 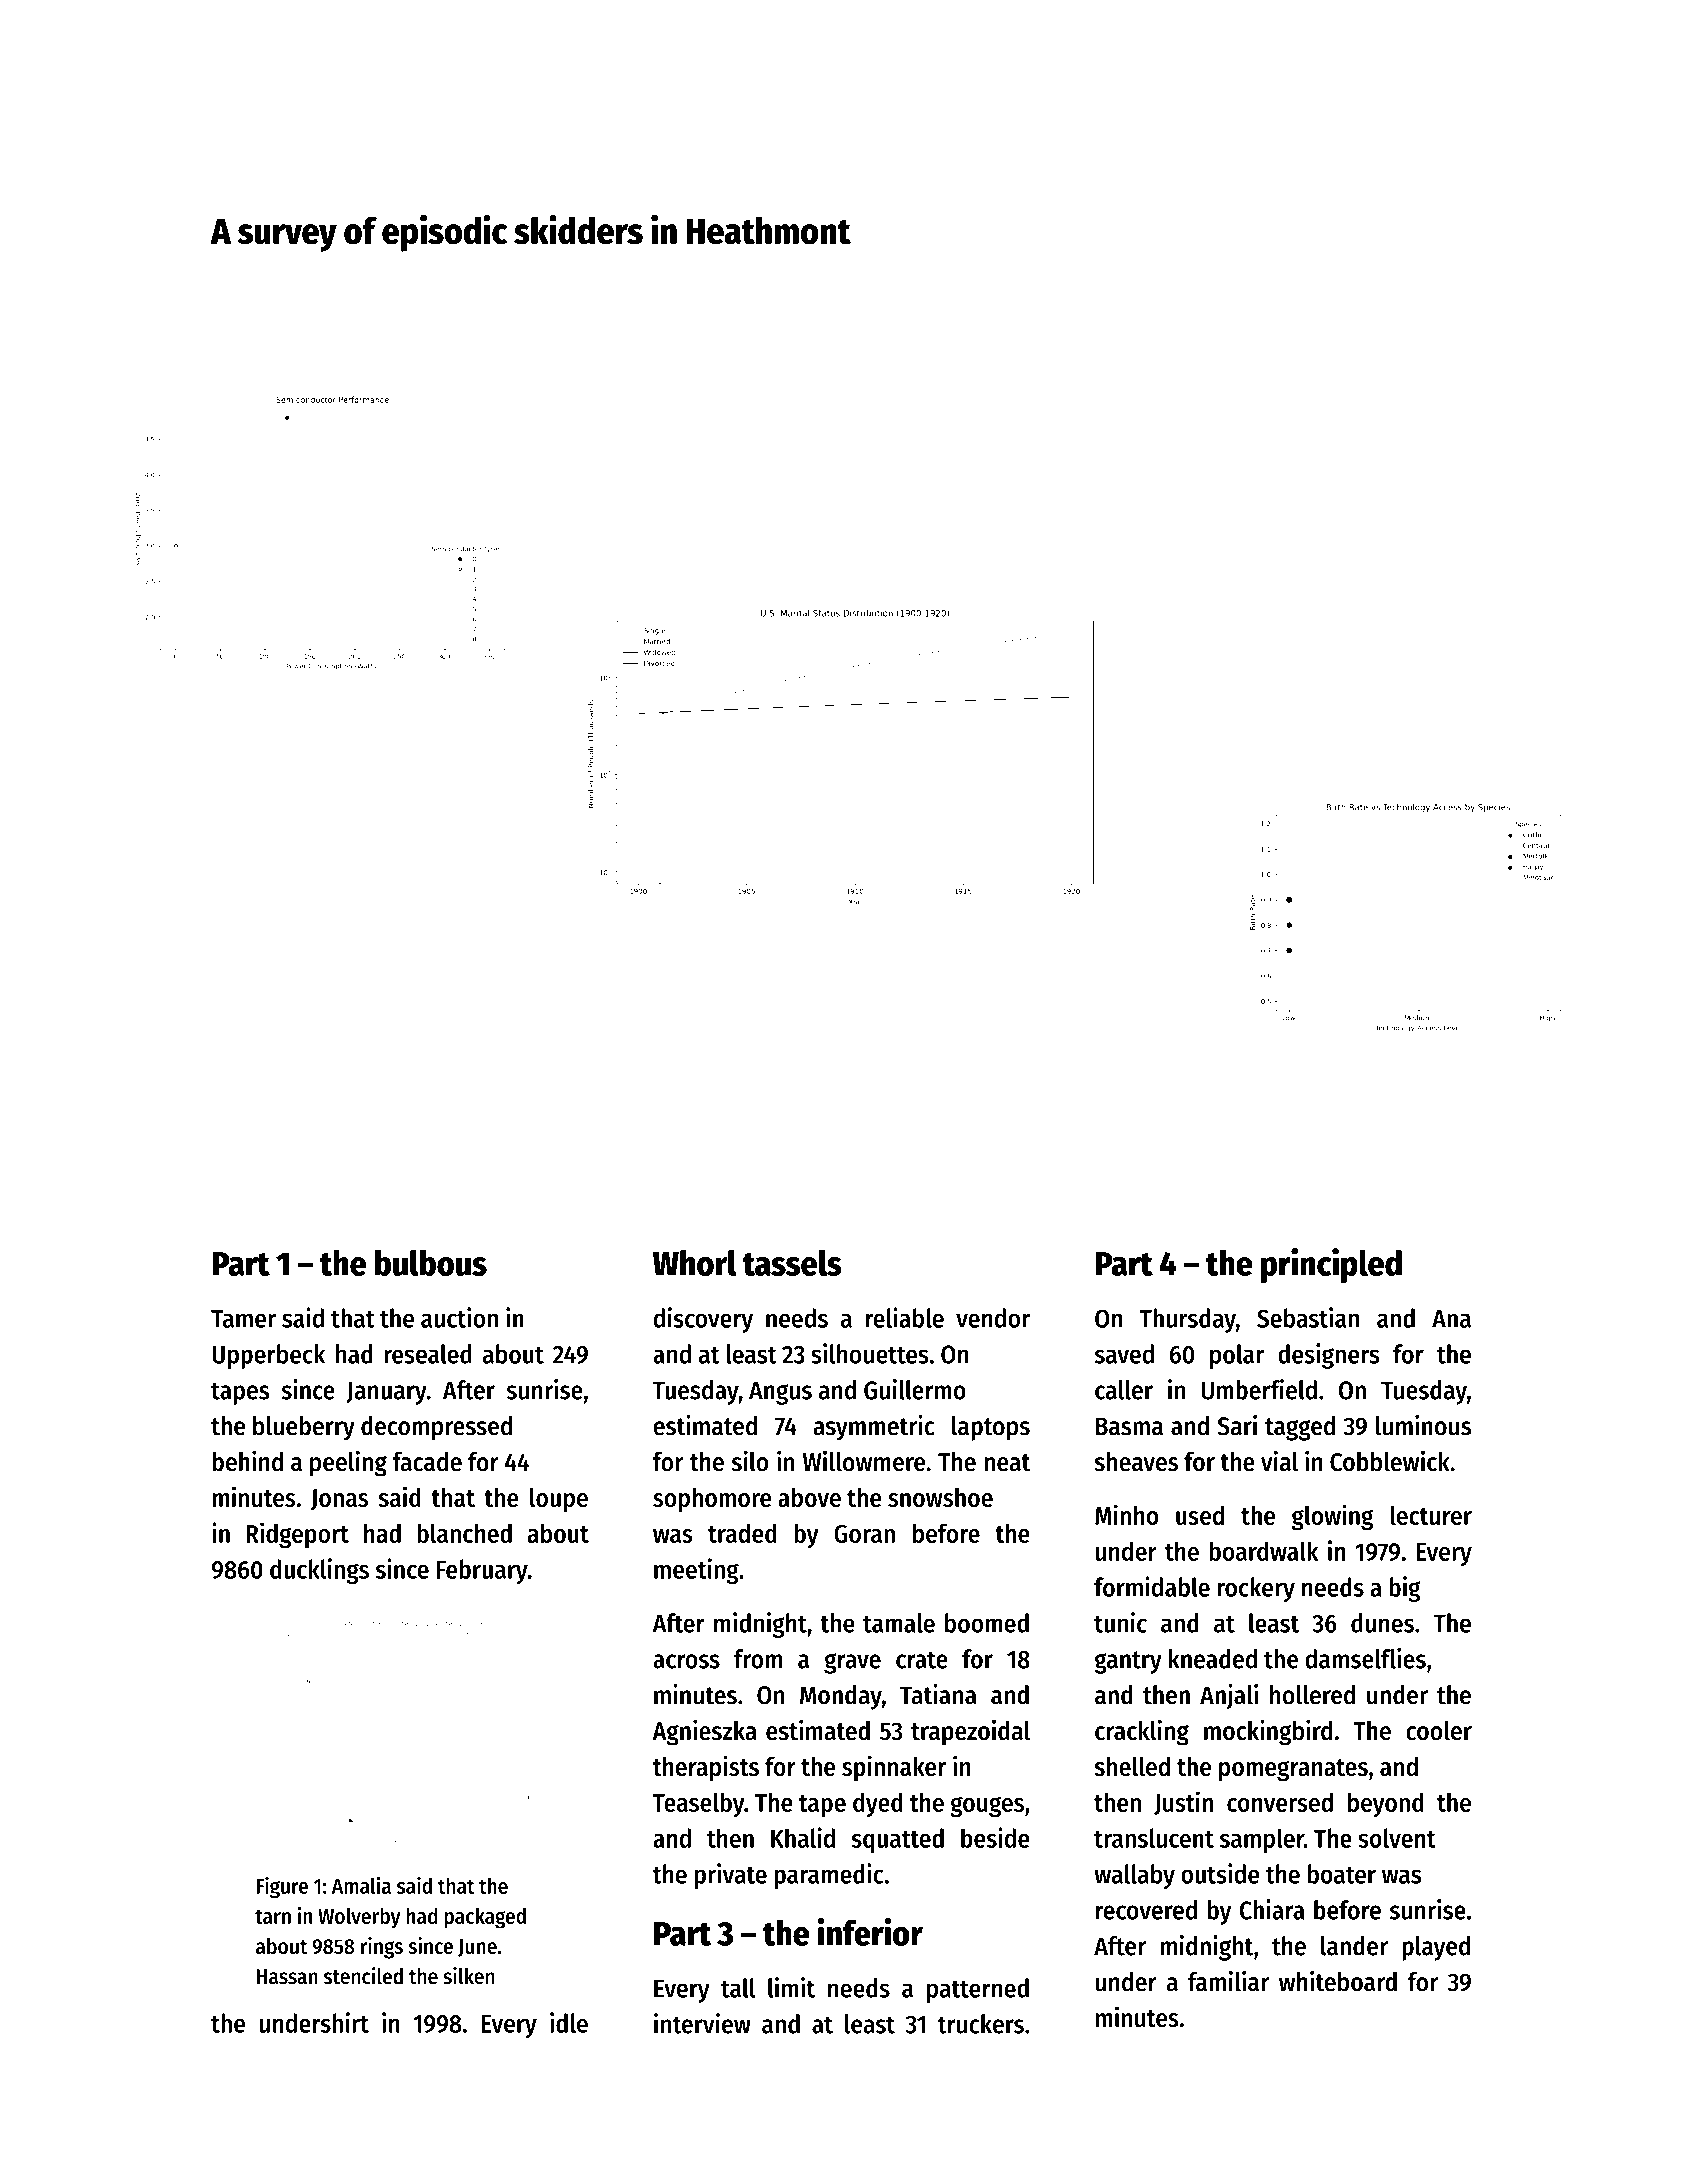 What do you see at coordinates (339, 1500) in the screenshot?
I see `Jonas` at bounding box center [339, 1500].
